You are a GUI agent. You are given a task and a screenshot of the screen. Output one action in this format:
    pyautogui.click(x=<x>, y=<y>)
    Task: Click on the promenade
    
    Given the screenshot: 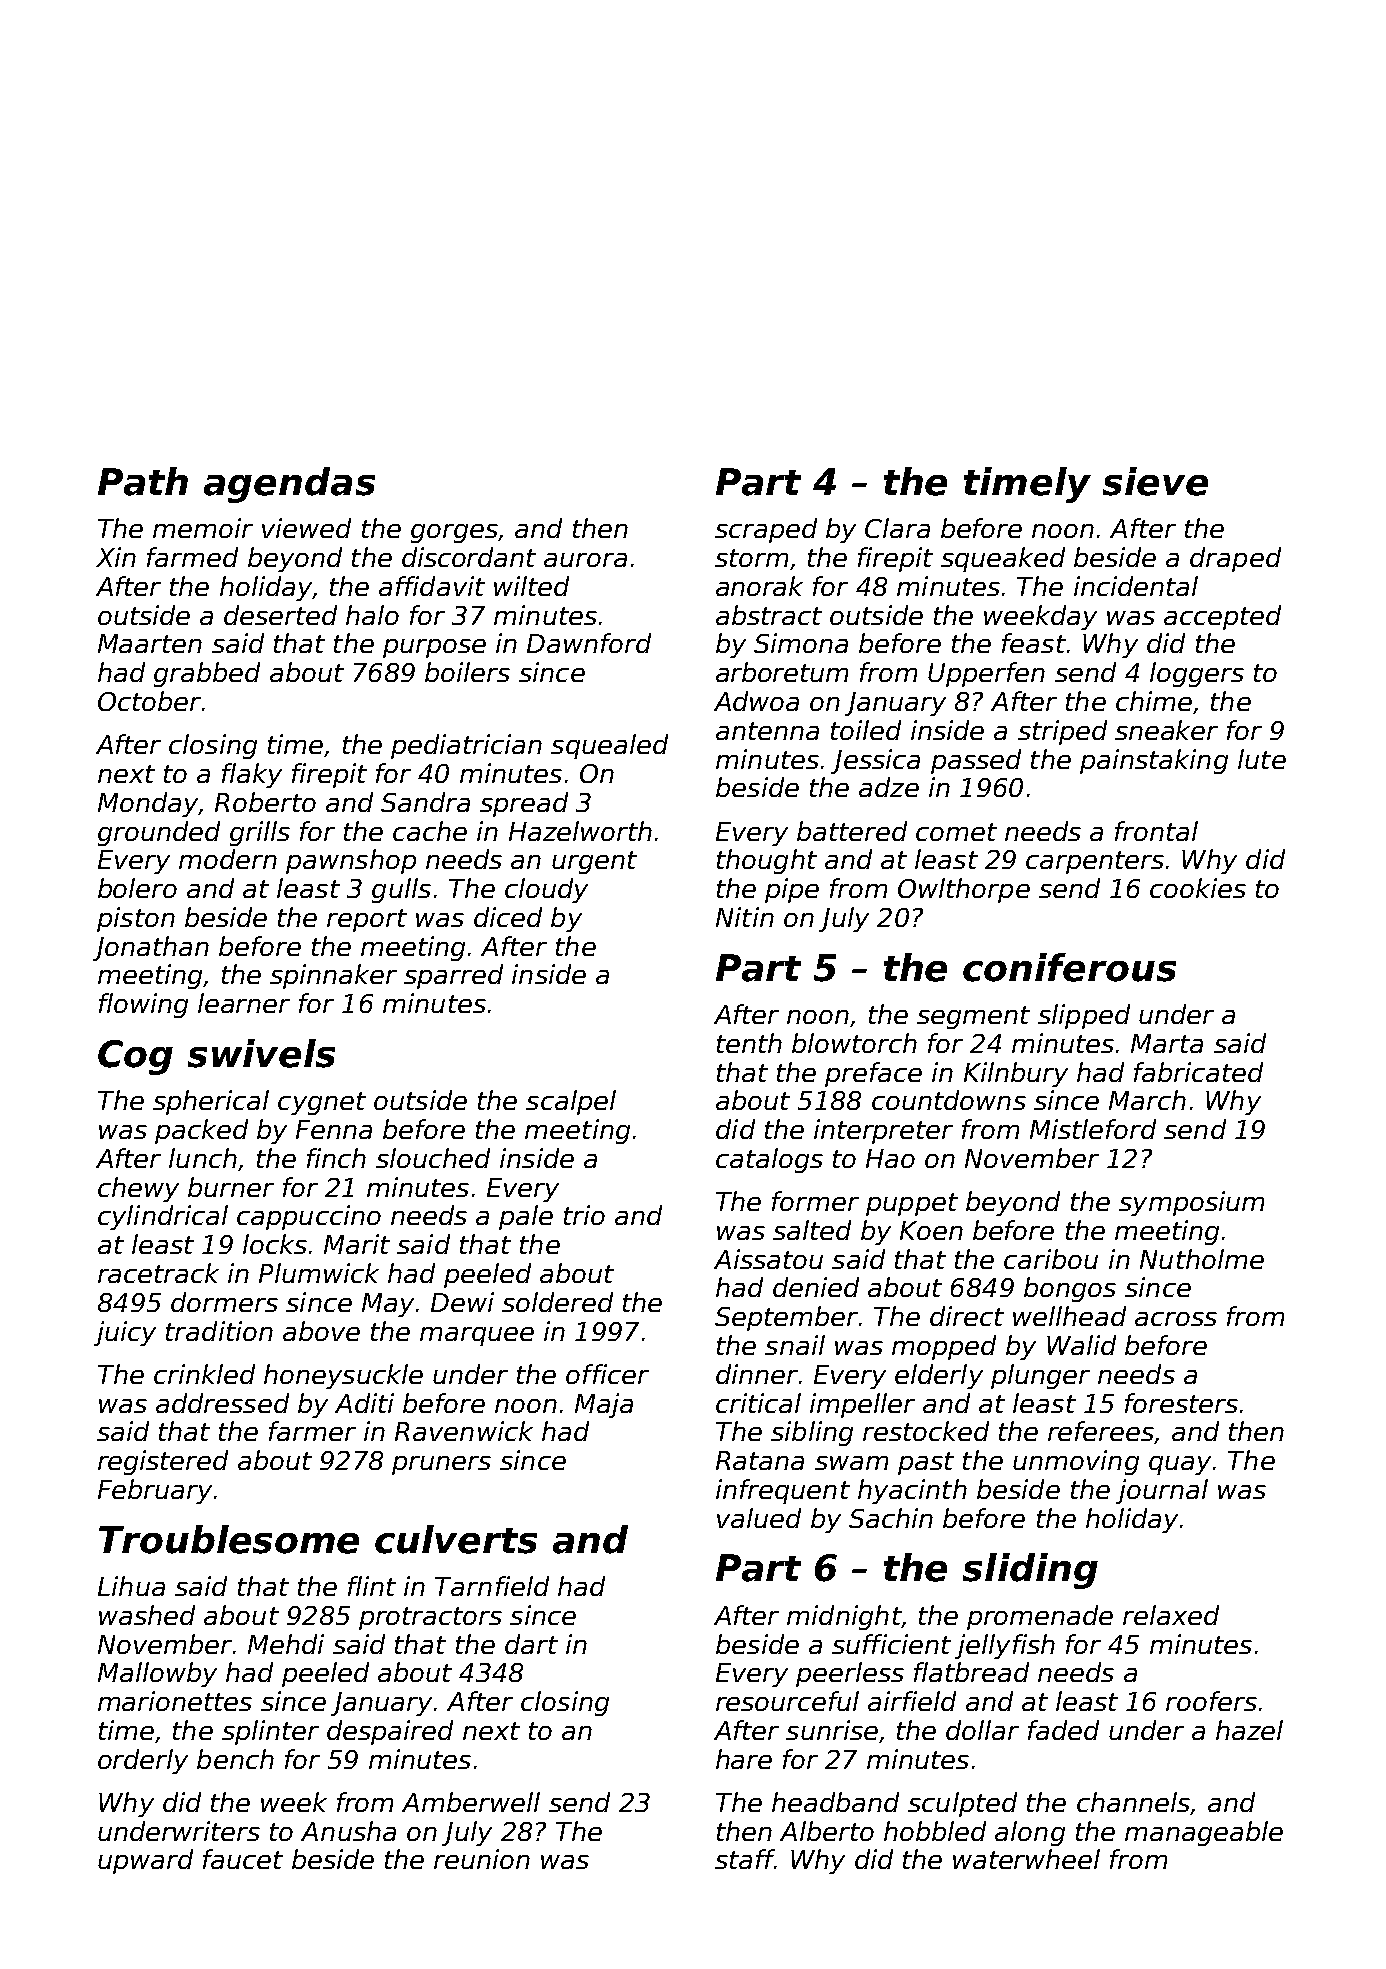 What is the action you would take?
    pyautogui.click(x=1040, y=1617)
